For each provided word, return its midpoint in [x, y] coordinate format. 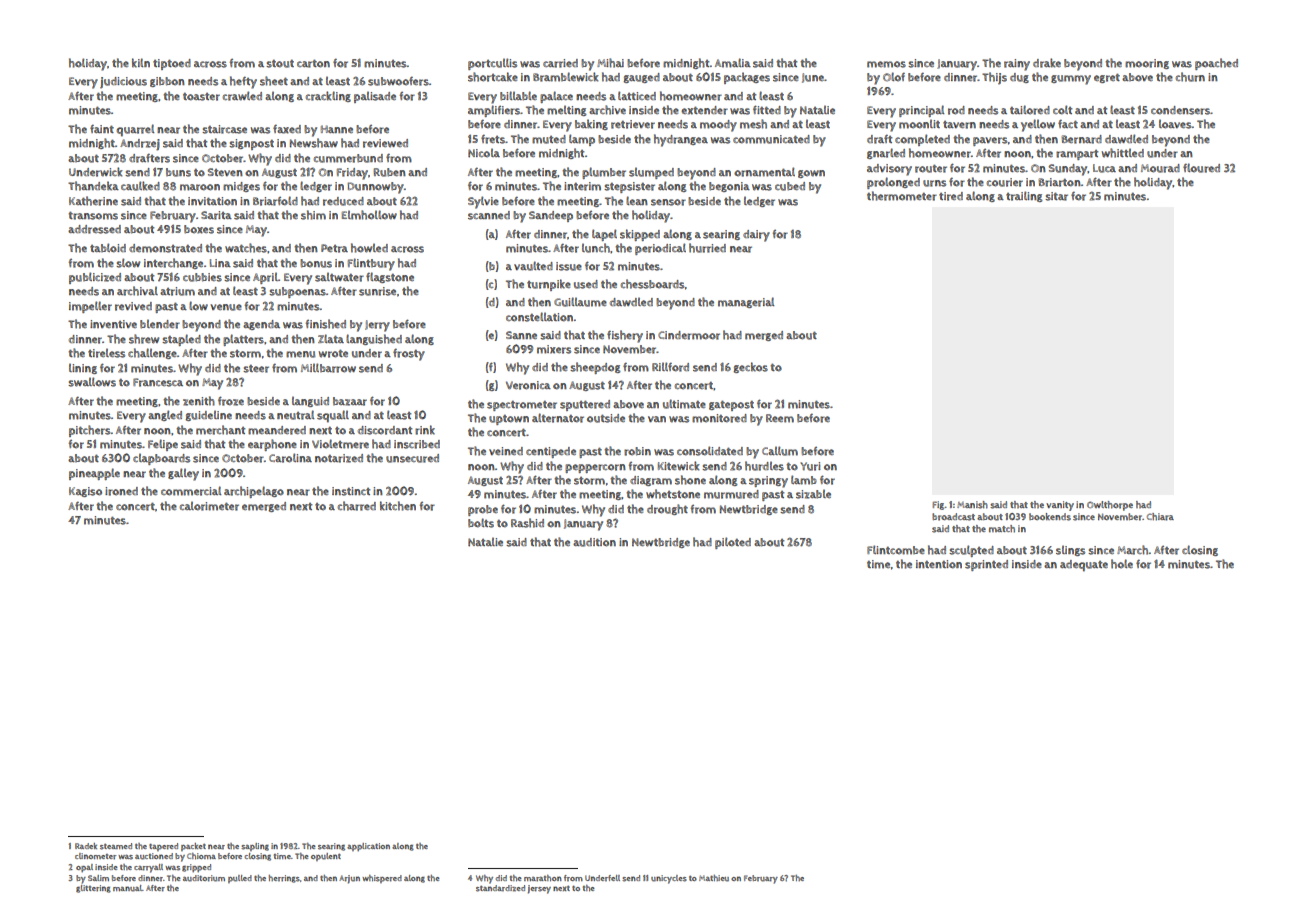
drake [1047, 63]
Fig [939, 505]
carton [313, 64]
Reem [780, 418]
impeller [90, 307]
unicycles [669, 879]
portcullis [492, 64]
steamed [116, 846]
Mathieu [714, 878]
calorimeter [209, 506]
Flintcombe [896, 550]
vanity [1060, 506]
